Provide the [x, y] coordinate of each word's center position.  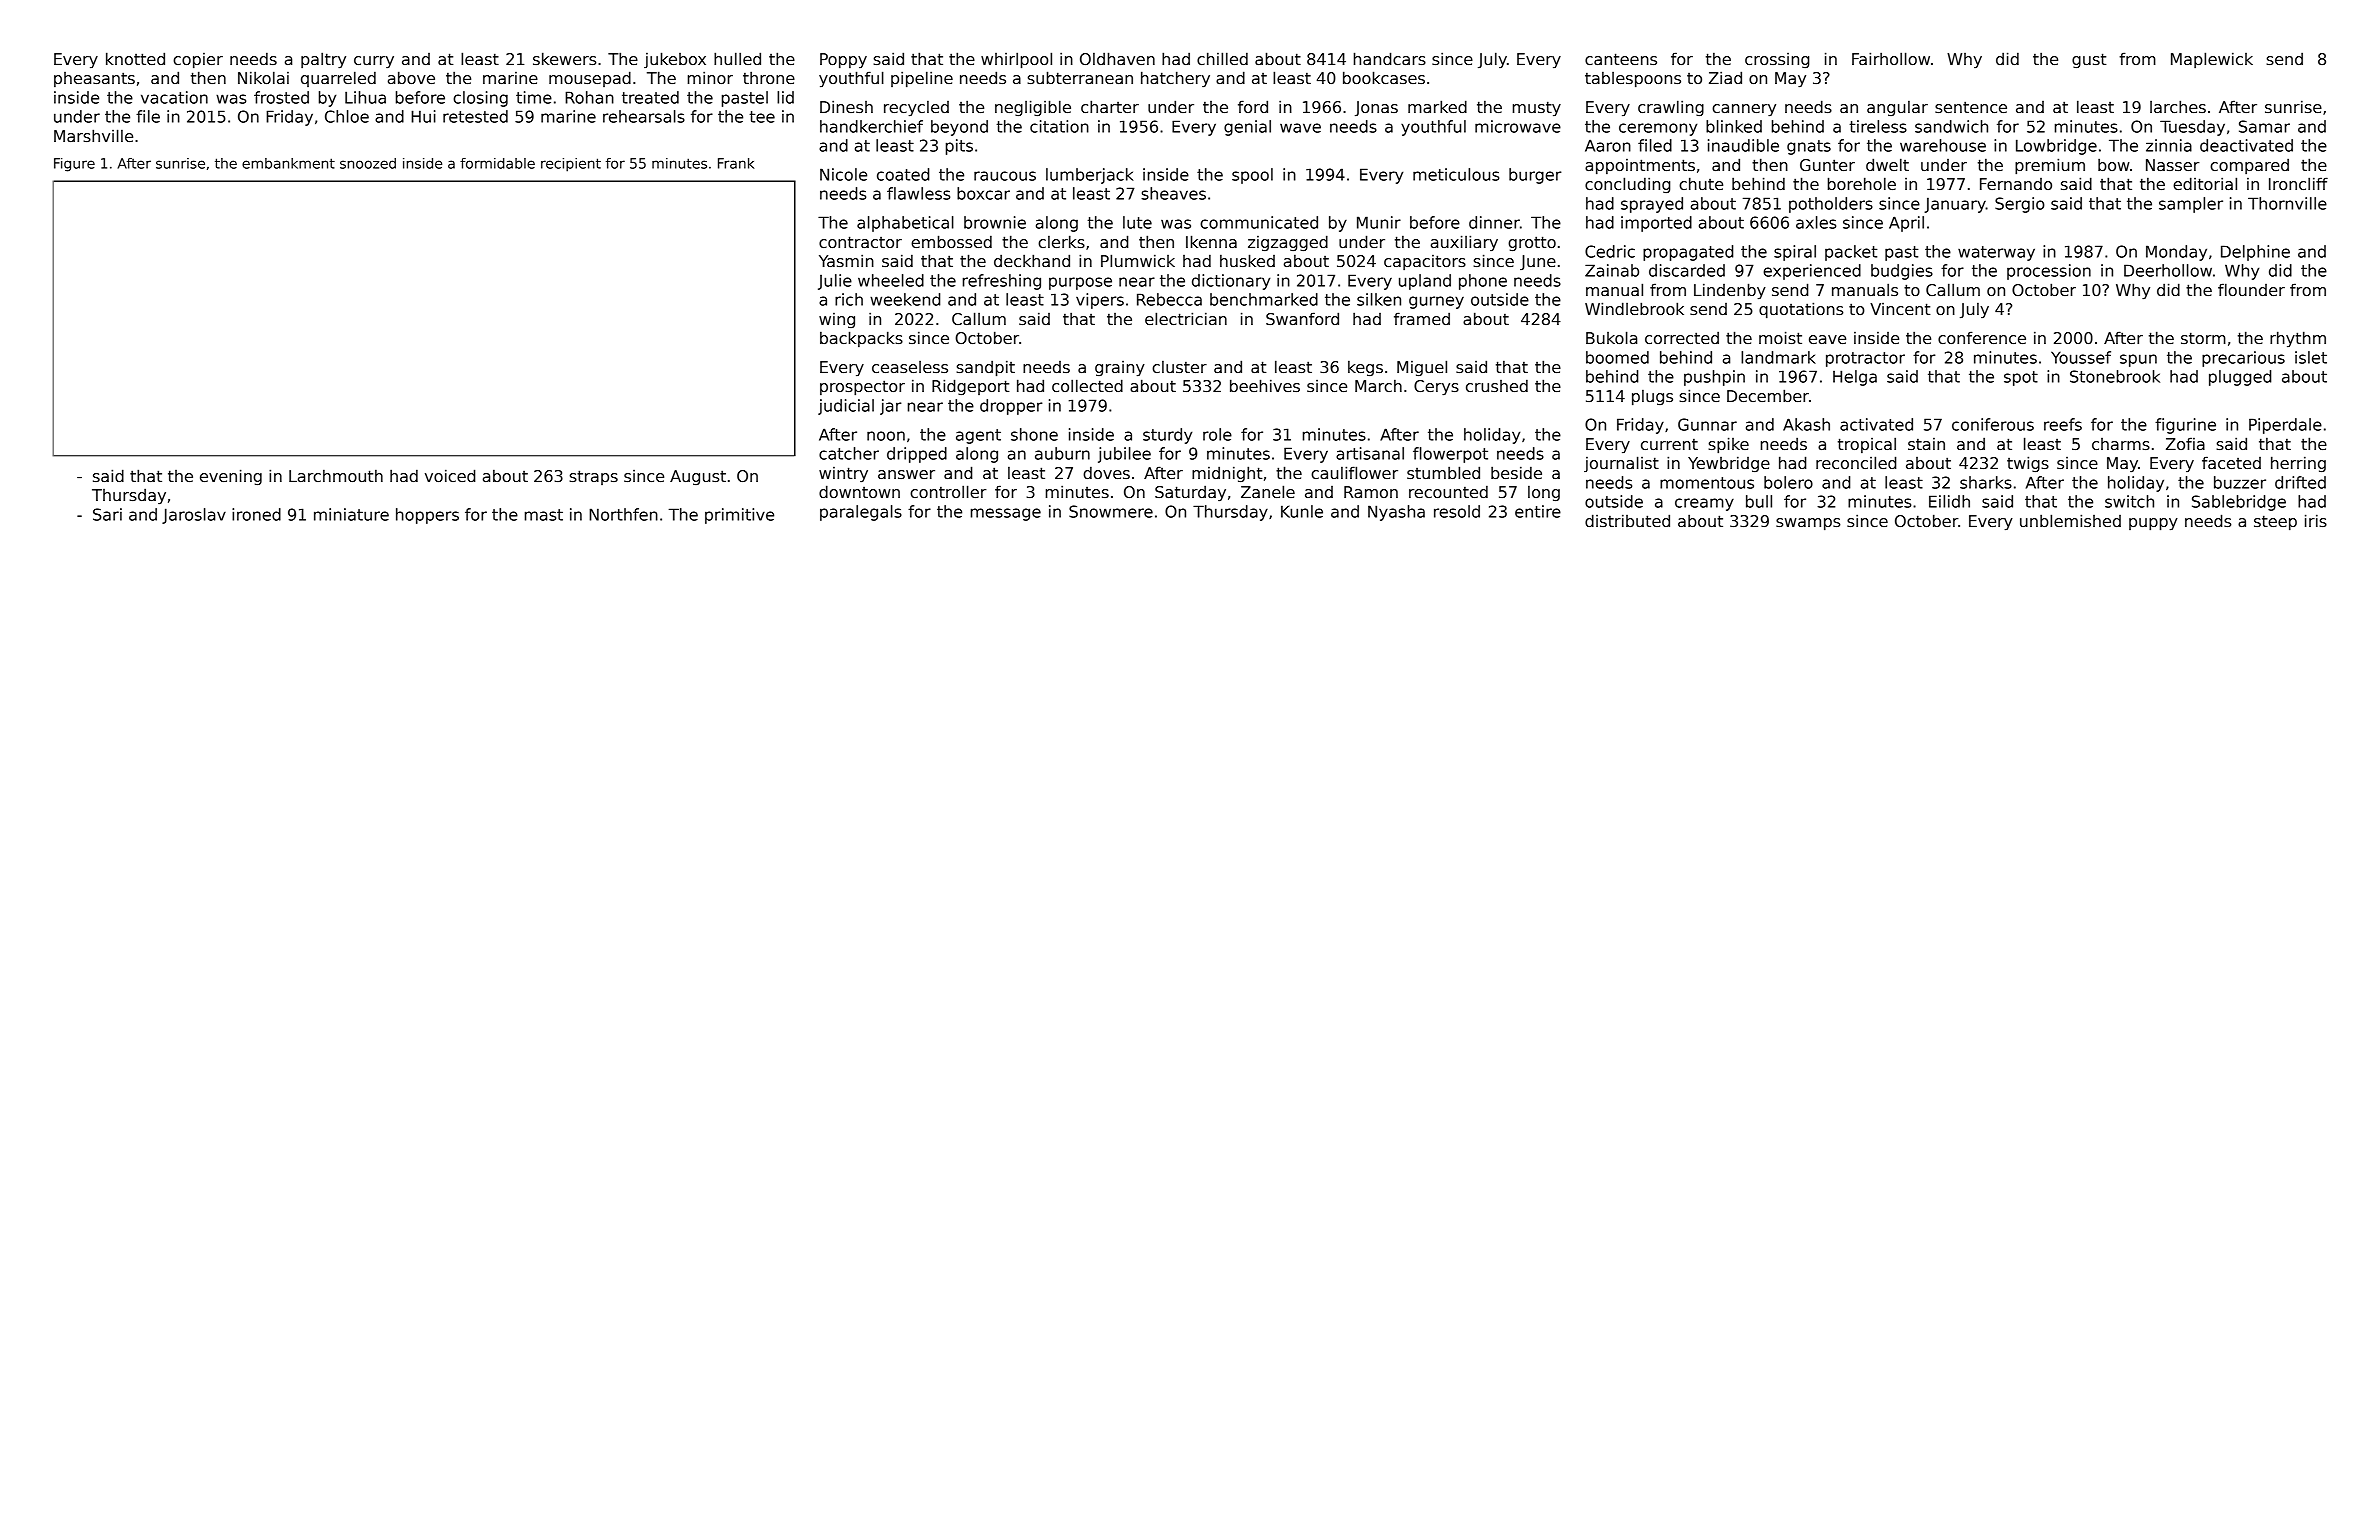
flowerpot [1450, 455]
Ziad [1725, 78]
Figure [74, 165]
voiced [450, 476]
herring [2298, 464]
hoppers [427, 516]
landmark [1778, 357]
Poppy [843, 61]
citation [1059, 126]
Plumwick [1138, 260]
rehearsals [644, 116]
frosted [281, 97]
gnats [1809, 147]
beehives [1265, 386]
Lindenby [1730, 291]
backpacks [861, 339]
